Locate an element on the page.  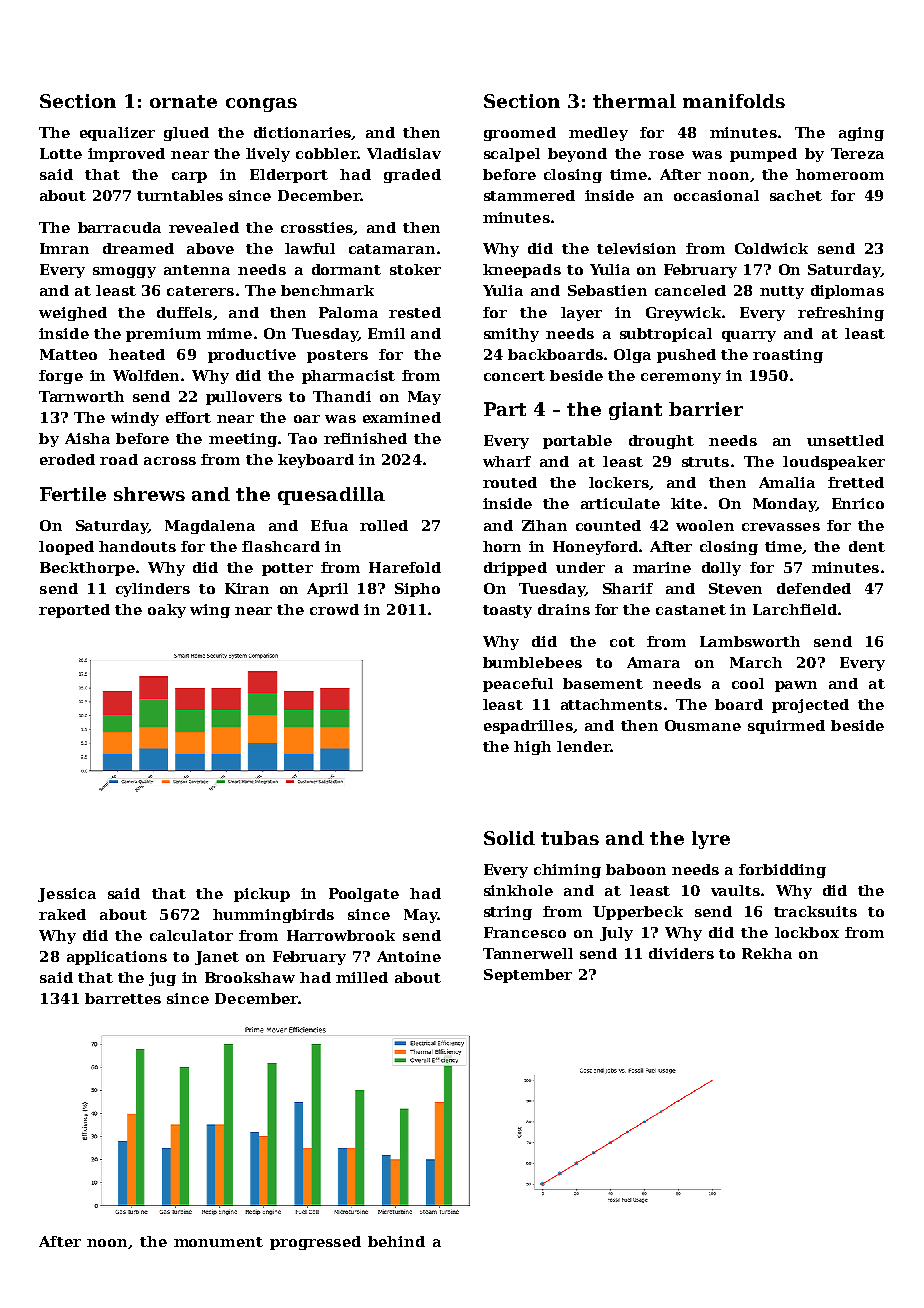
windy is located at coordinates (135, 419).
